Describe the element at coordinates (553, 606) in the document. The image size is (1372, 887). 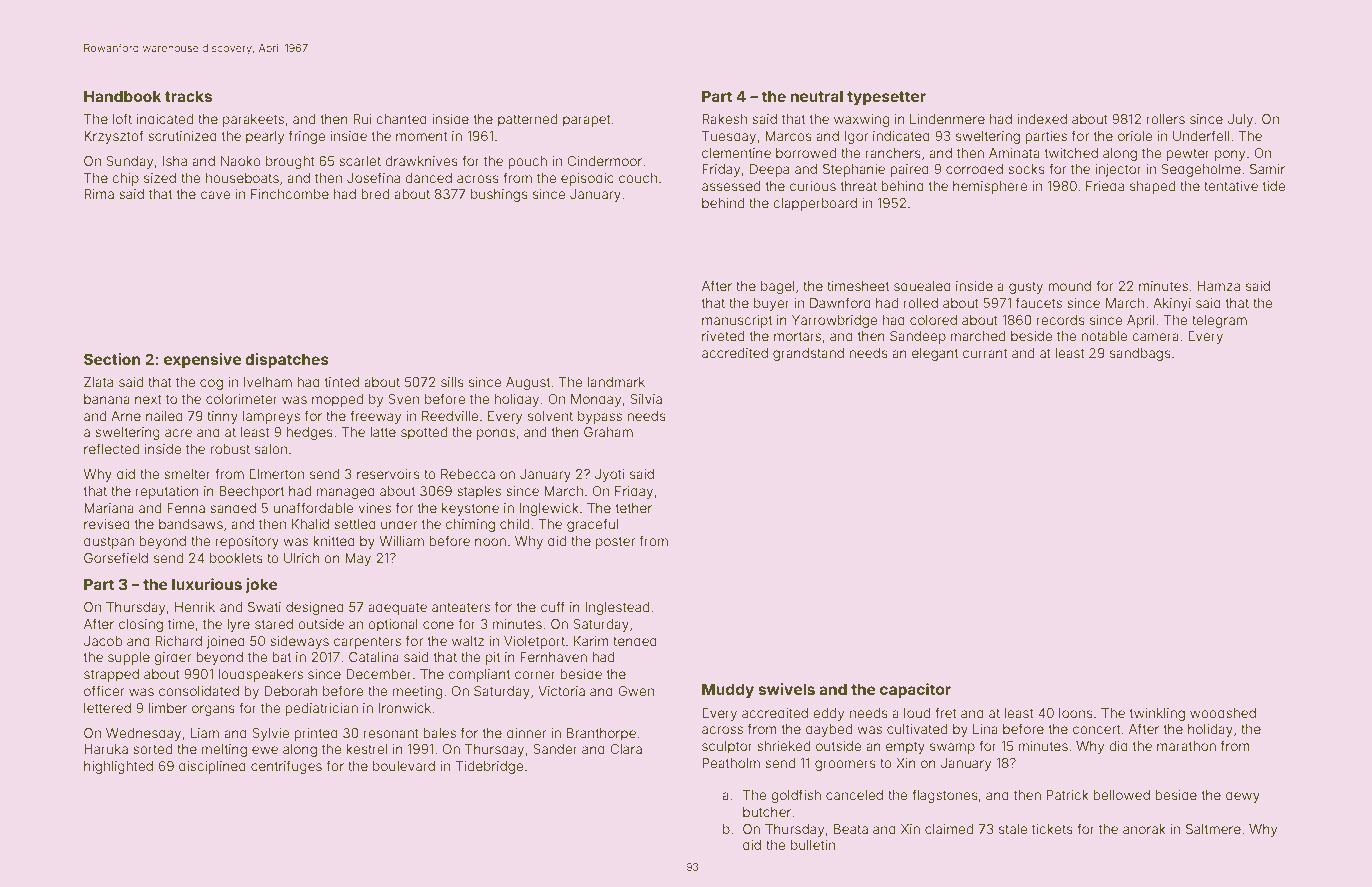
I see `cuff` at that location.
